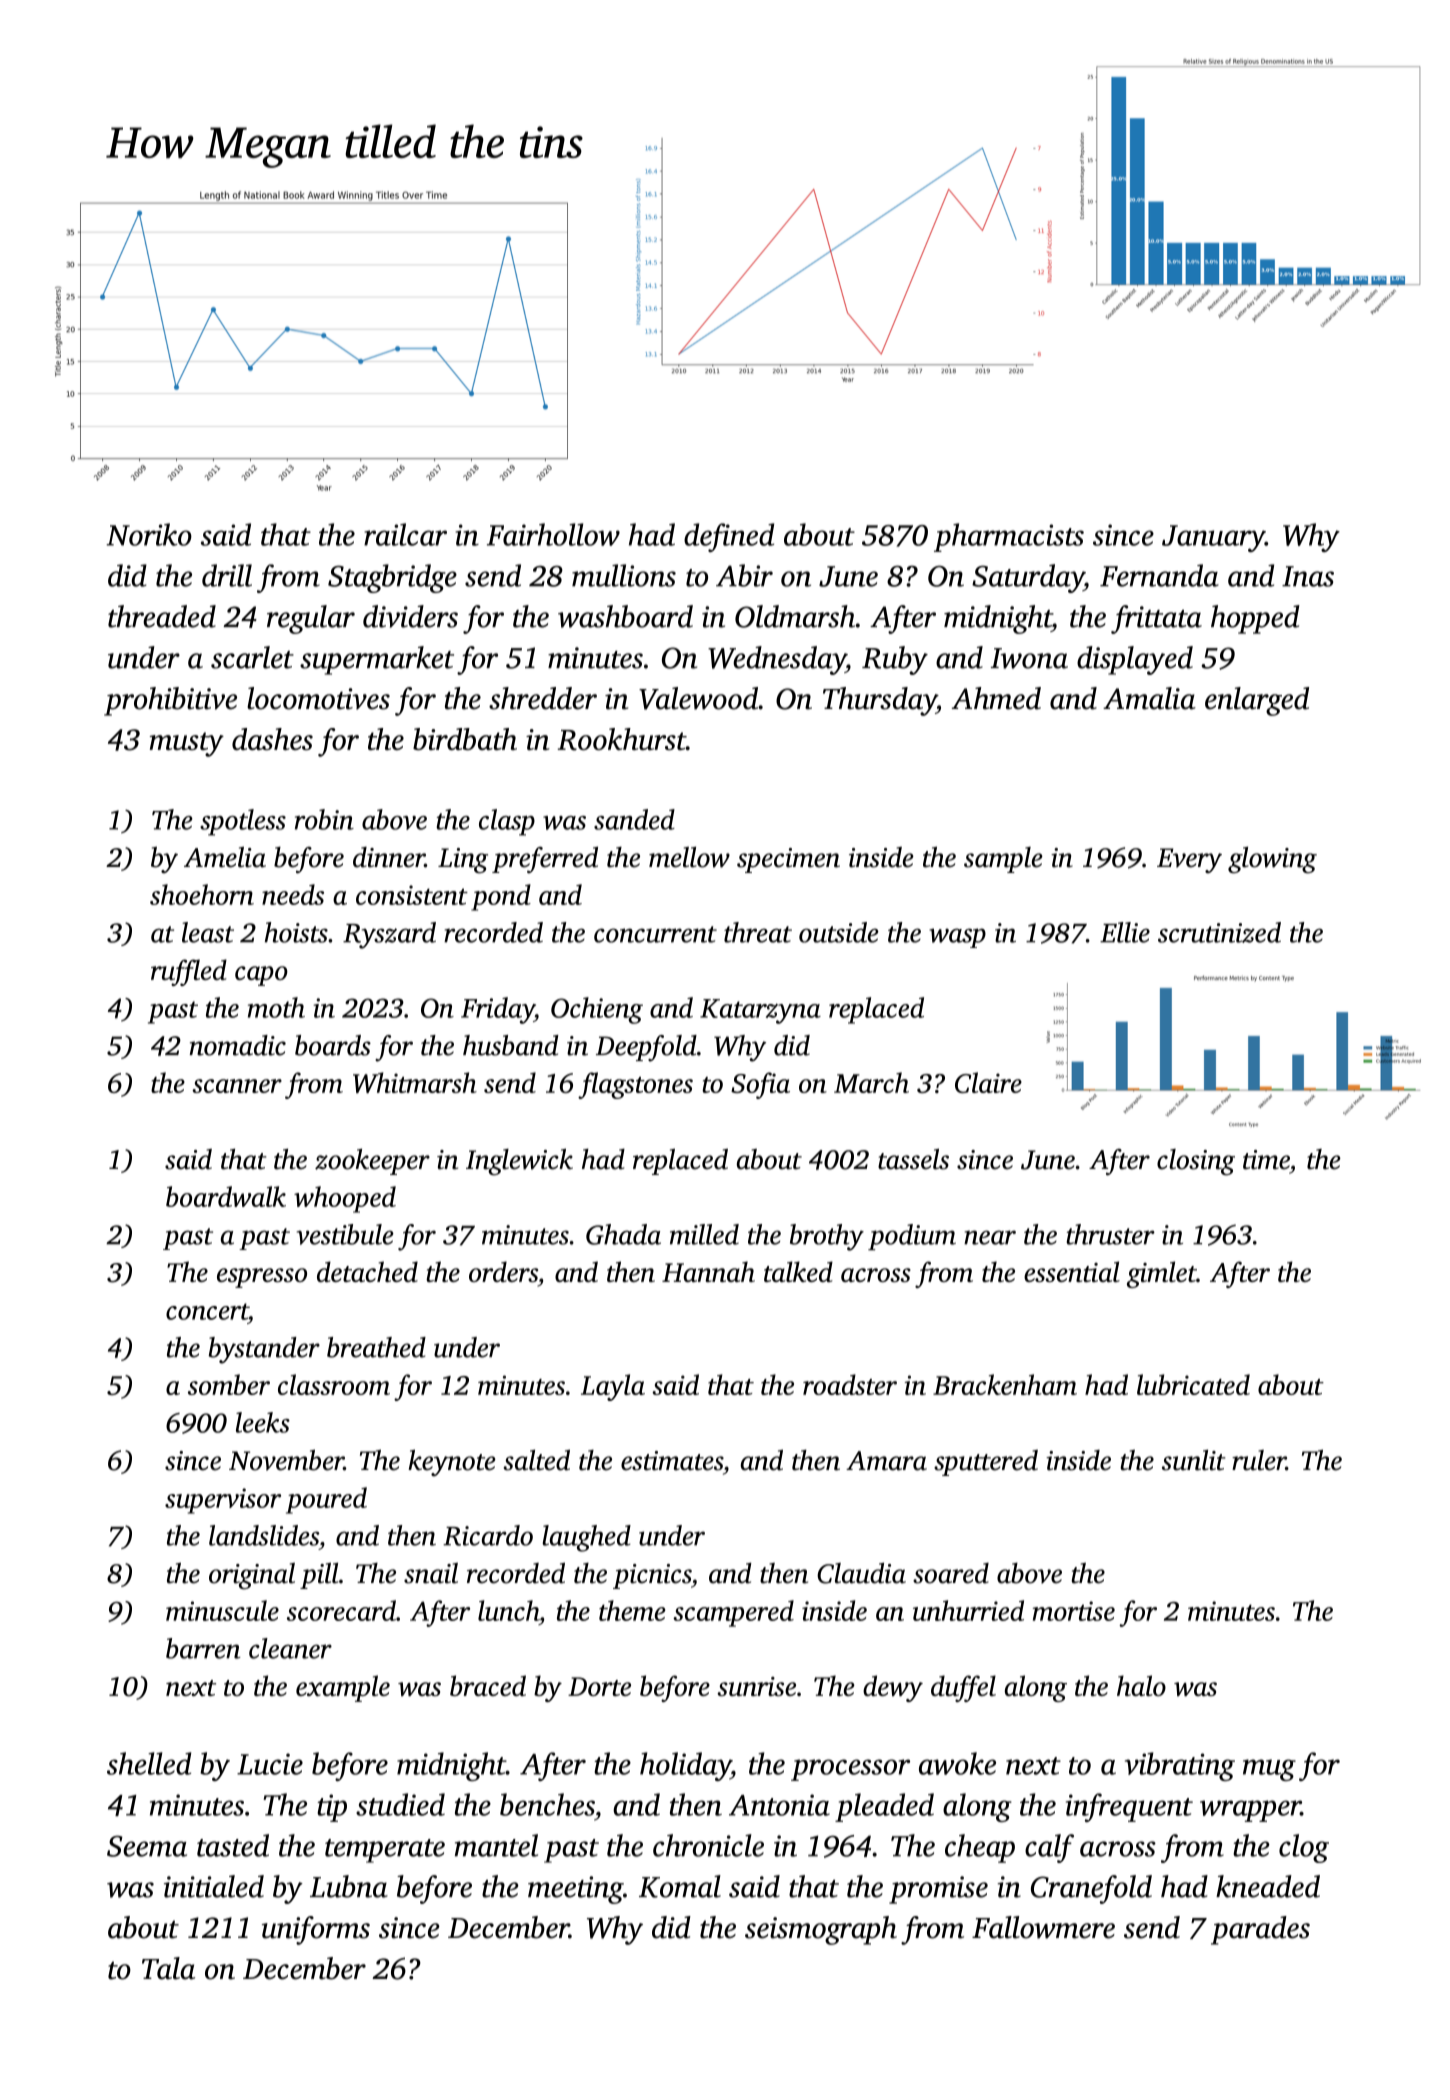  Describe the element at coordinates (1009, 537) in the screenshot. I see `pharmacists` at that location.
